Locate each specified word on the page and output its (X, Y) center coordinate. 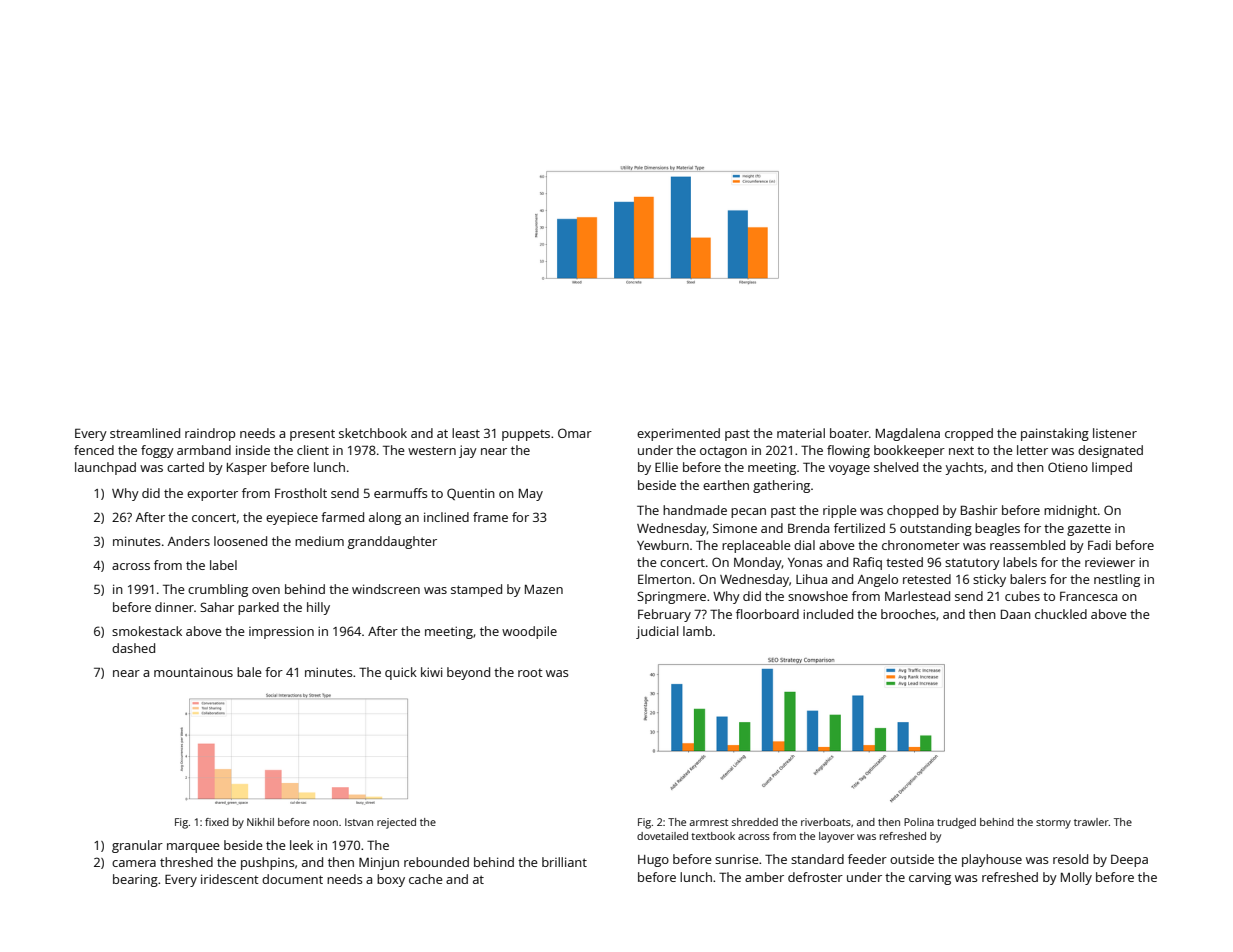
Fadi (1099, 545)
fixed (217, 822)
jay (468, 451)
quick (401, 673)
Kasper (247, 469)
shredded (755, 822)
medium (319, 541)
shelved (896, 467)
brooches (908, 614)
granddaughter (392, 542)
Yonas (805, 562)
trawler (1091, 822)
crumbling (218, 590)
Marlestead (917, 596)
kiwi (432, 672)
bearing (135, 880)
